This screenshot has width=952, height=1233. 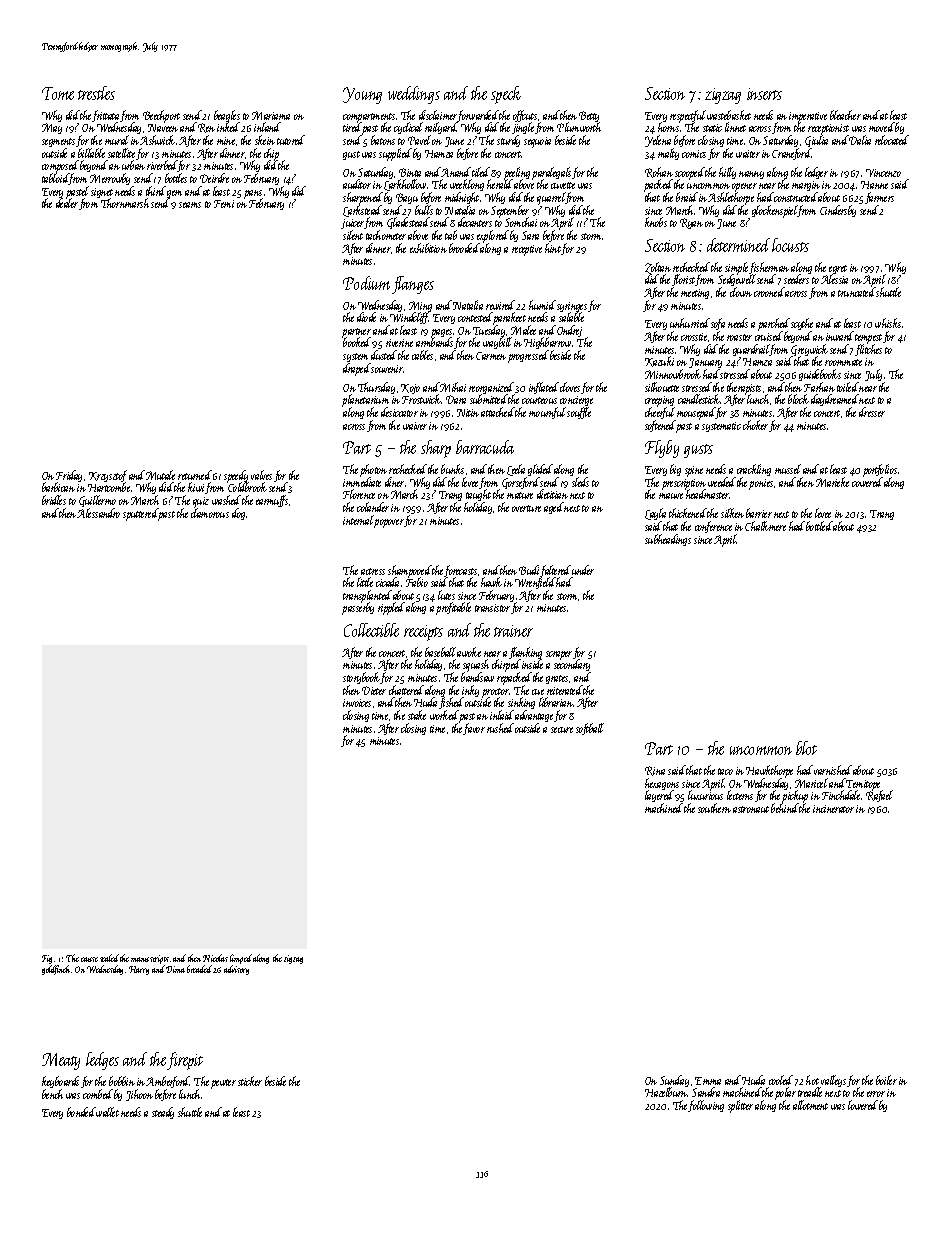 What do you see at coordinates (160, 475) in the screenshot?
I see `Mutale` at bounding box center [160, 475].
